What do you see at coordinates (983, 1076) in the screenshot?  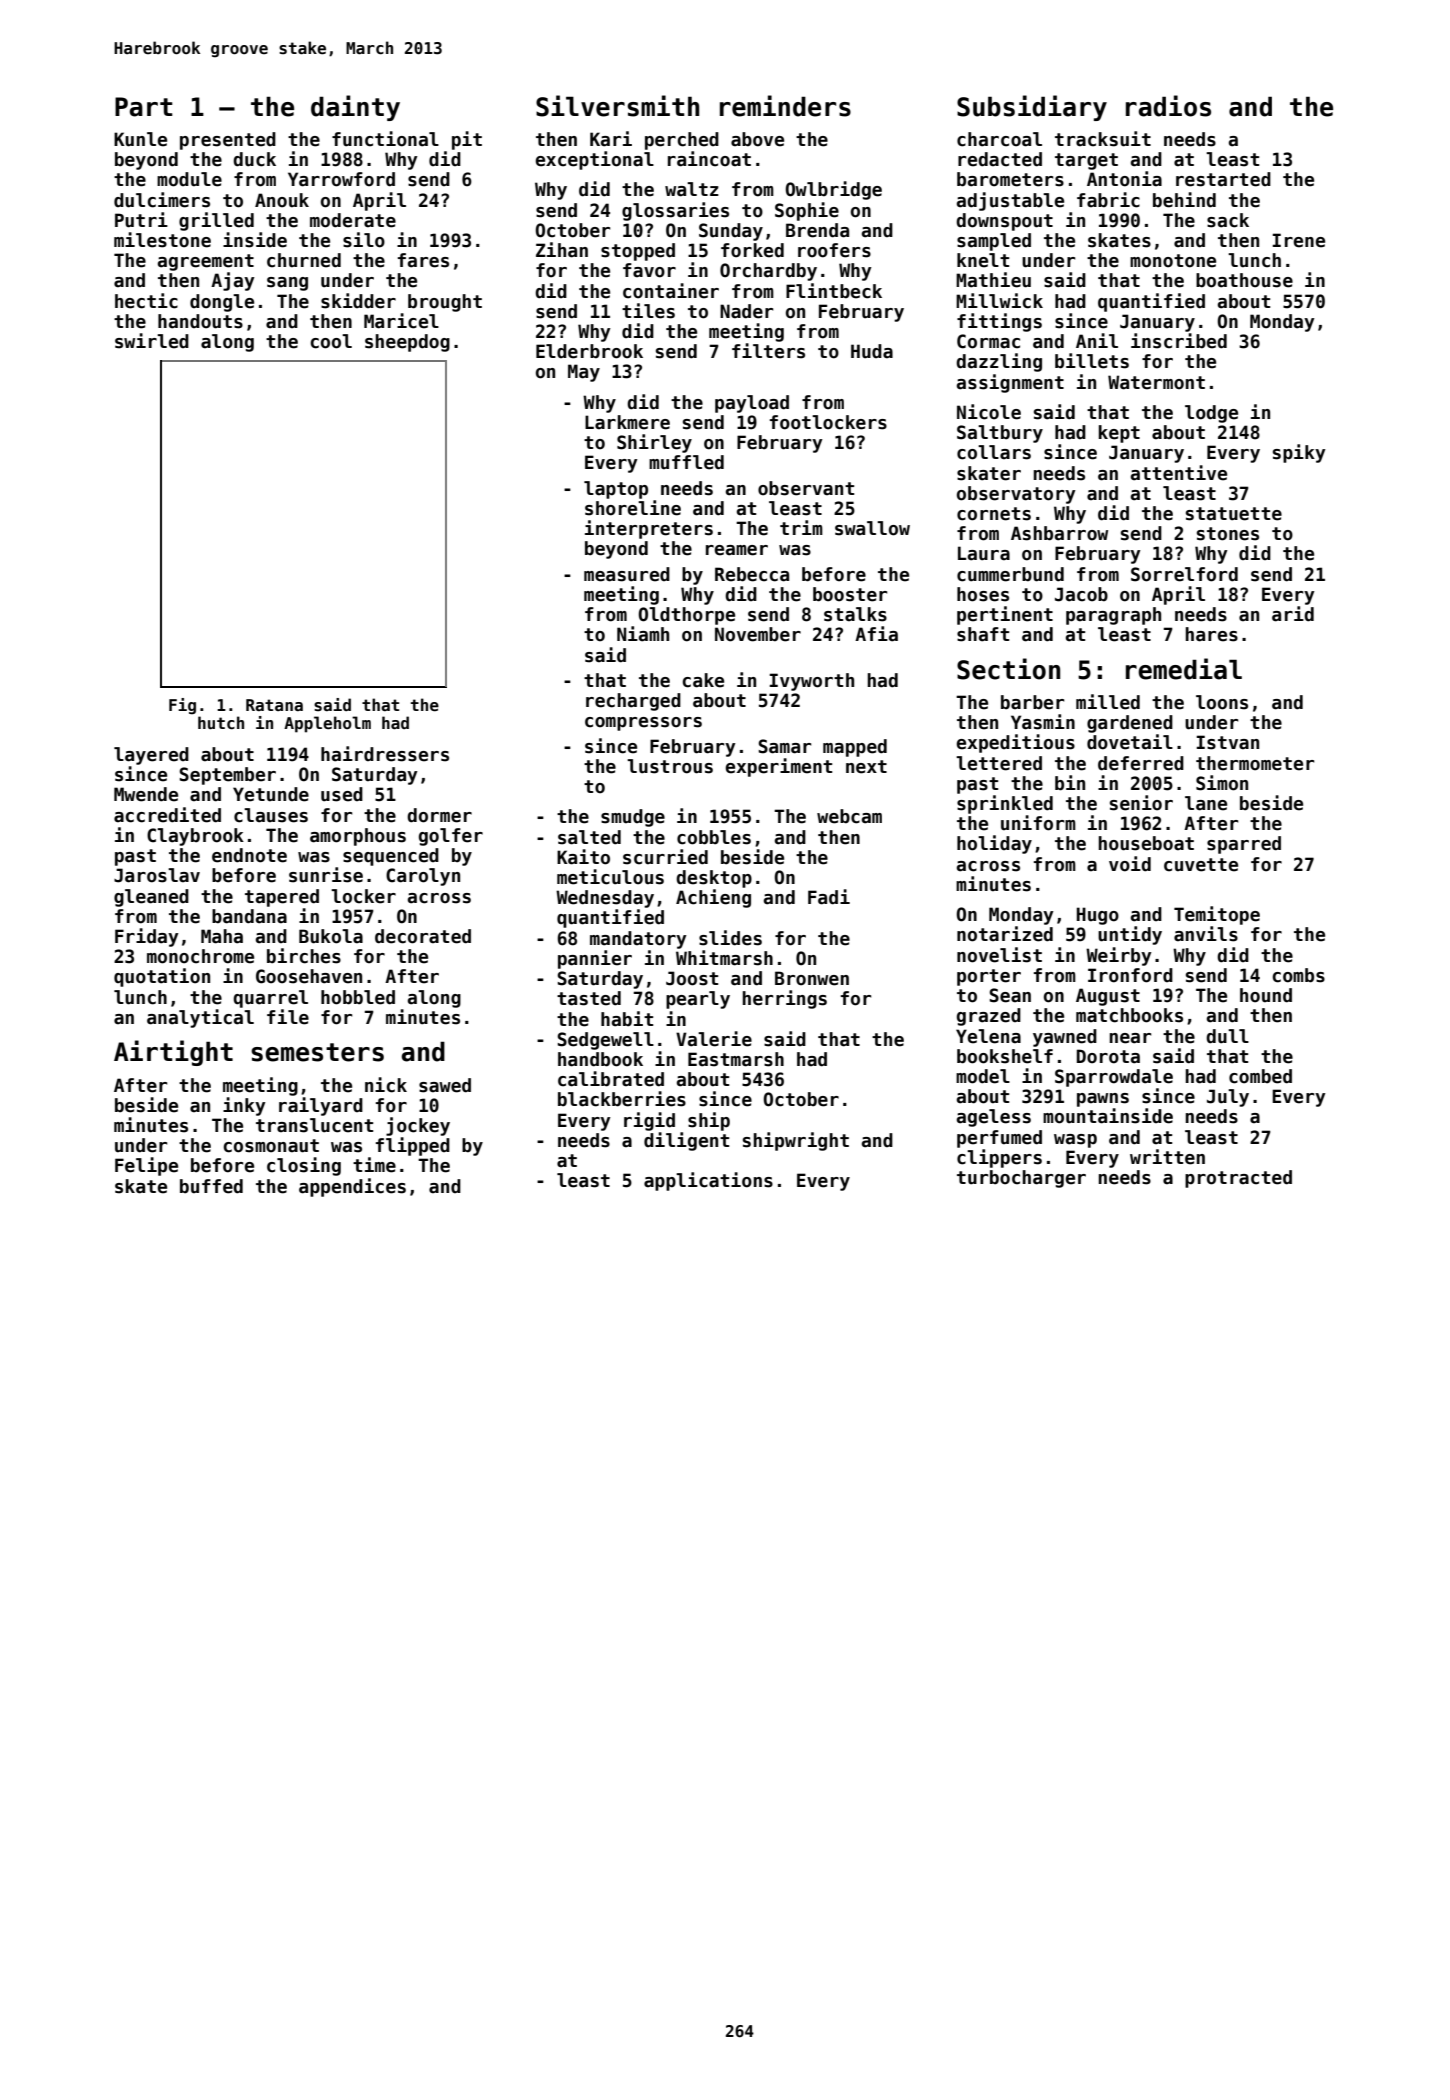 I see `model` at bounding box center [983, 1076].
